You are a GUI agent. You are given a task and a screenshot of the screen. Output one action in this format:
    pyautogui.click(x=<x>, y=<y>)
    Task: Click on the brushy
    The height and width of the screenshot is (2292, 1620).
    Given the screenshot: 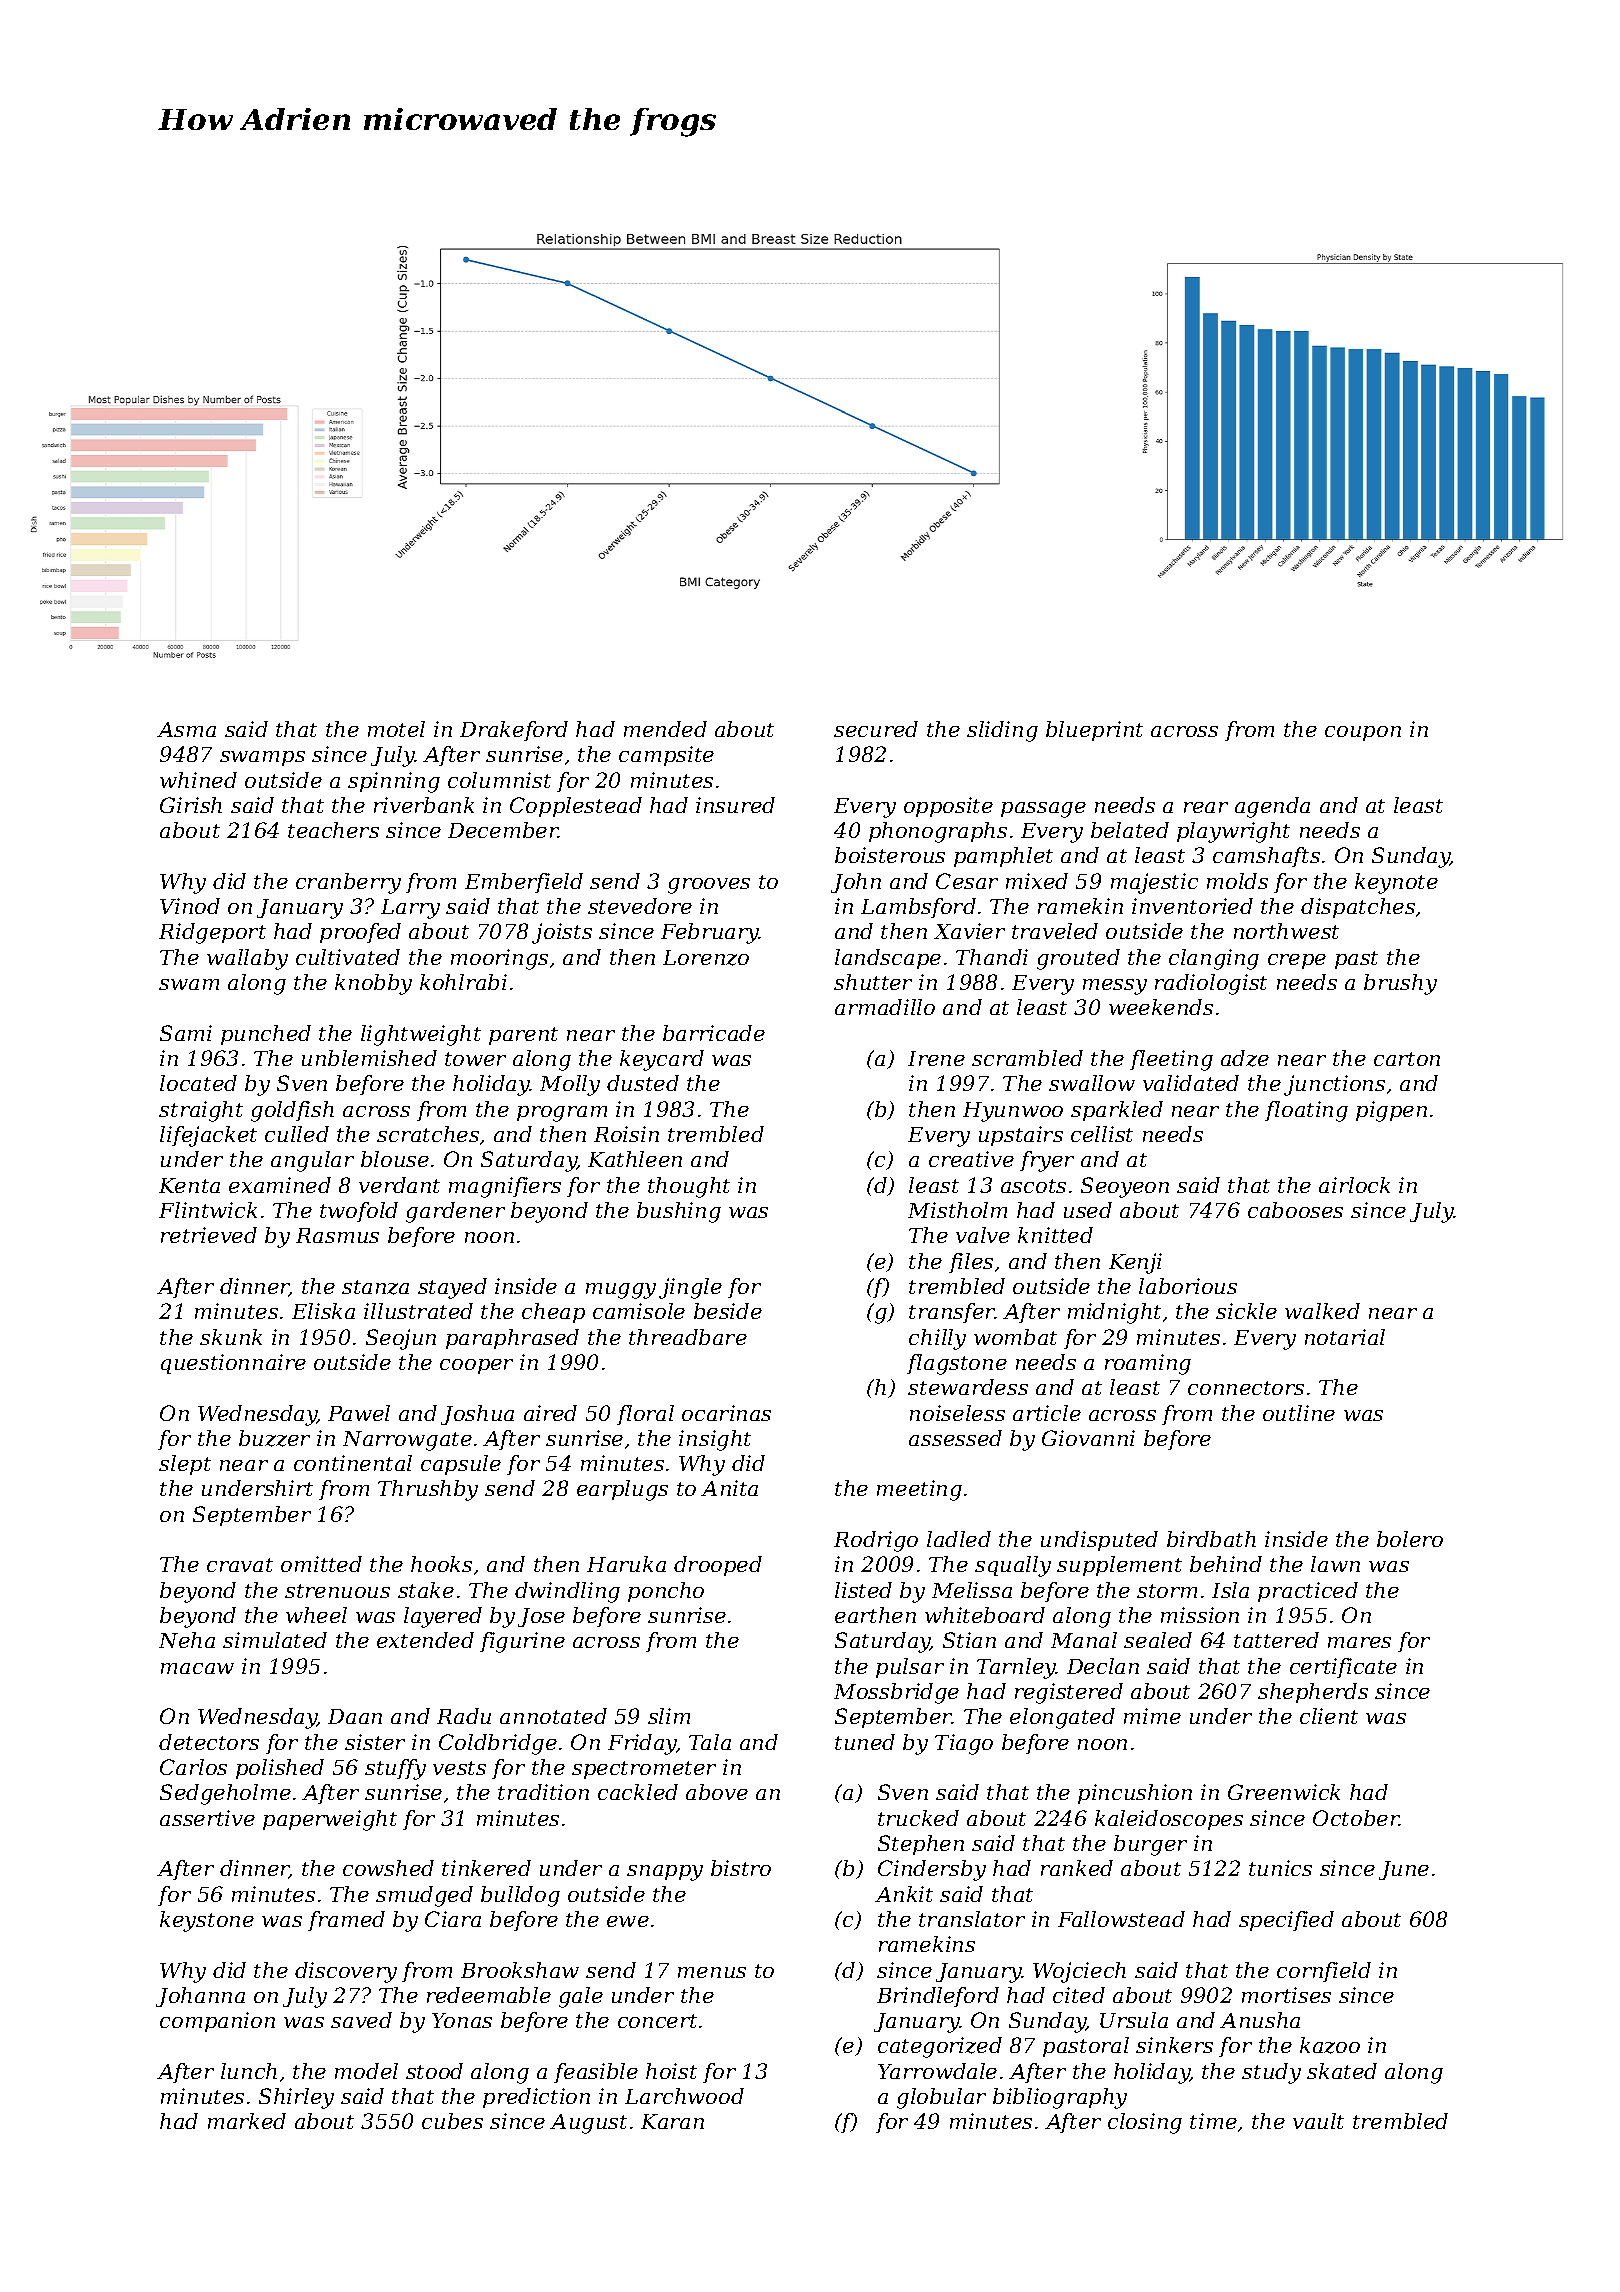 What is the action you would take?
    pyautogui.click(x=1400, y=984)
